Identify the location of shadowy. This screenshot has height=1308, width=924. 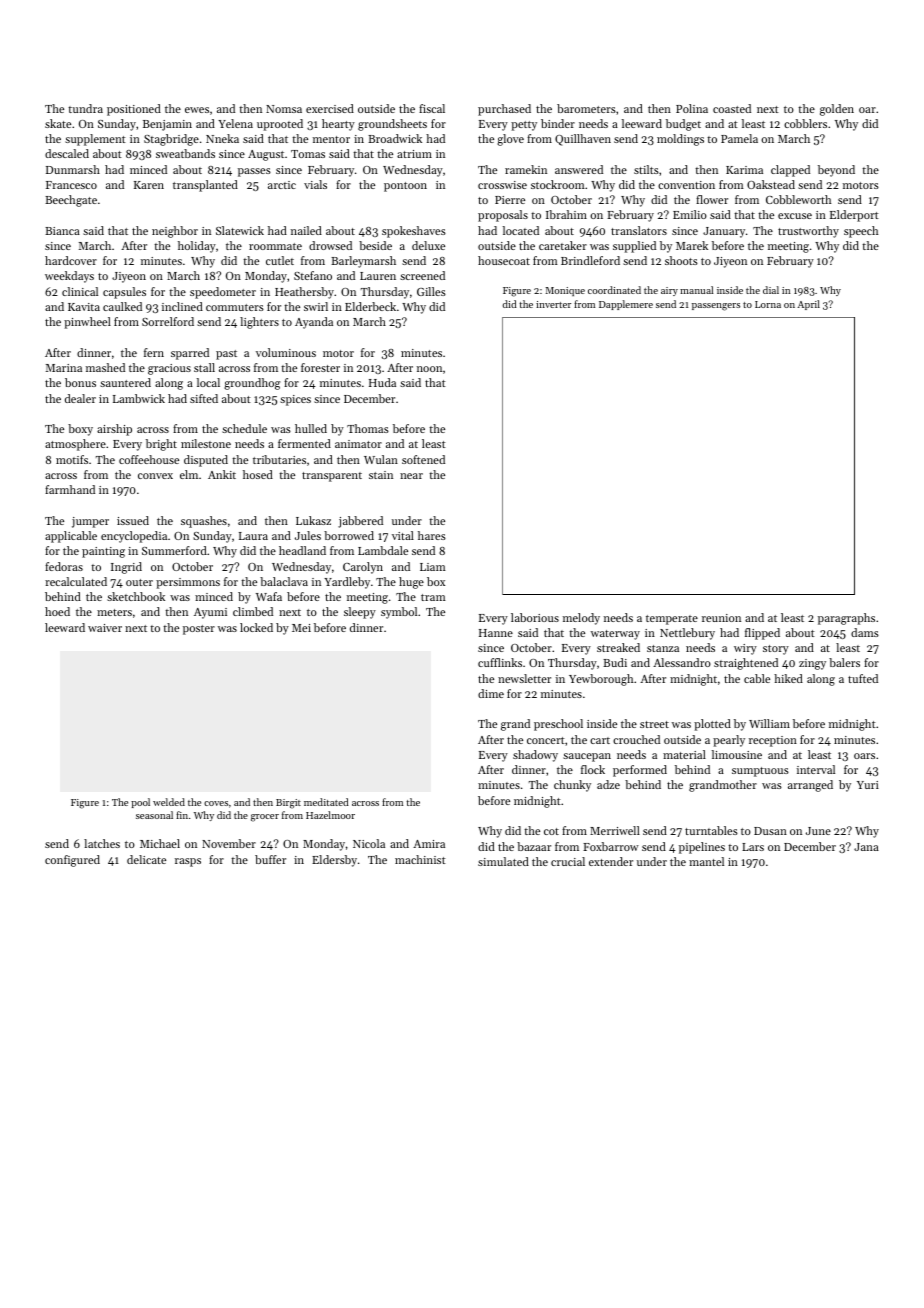
(535, 756).
